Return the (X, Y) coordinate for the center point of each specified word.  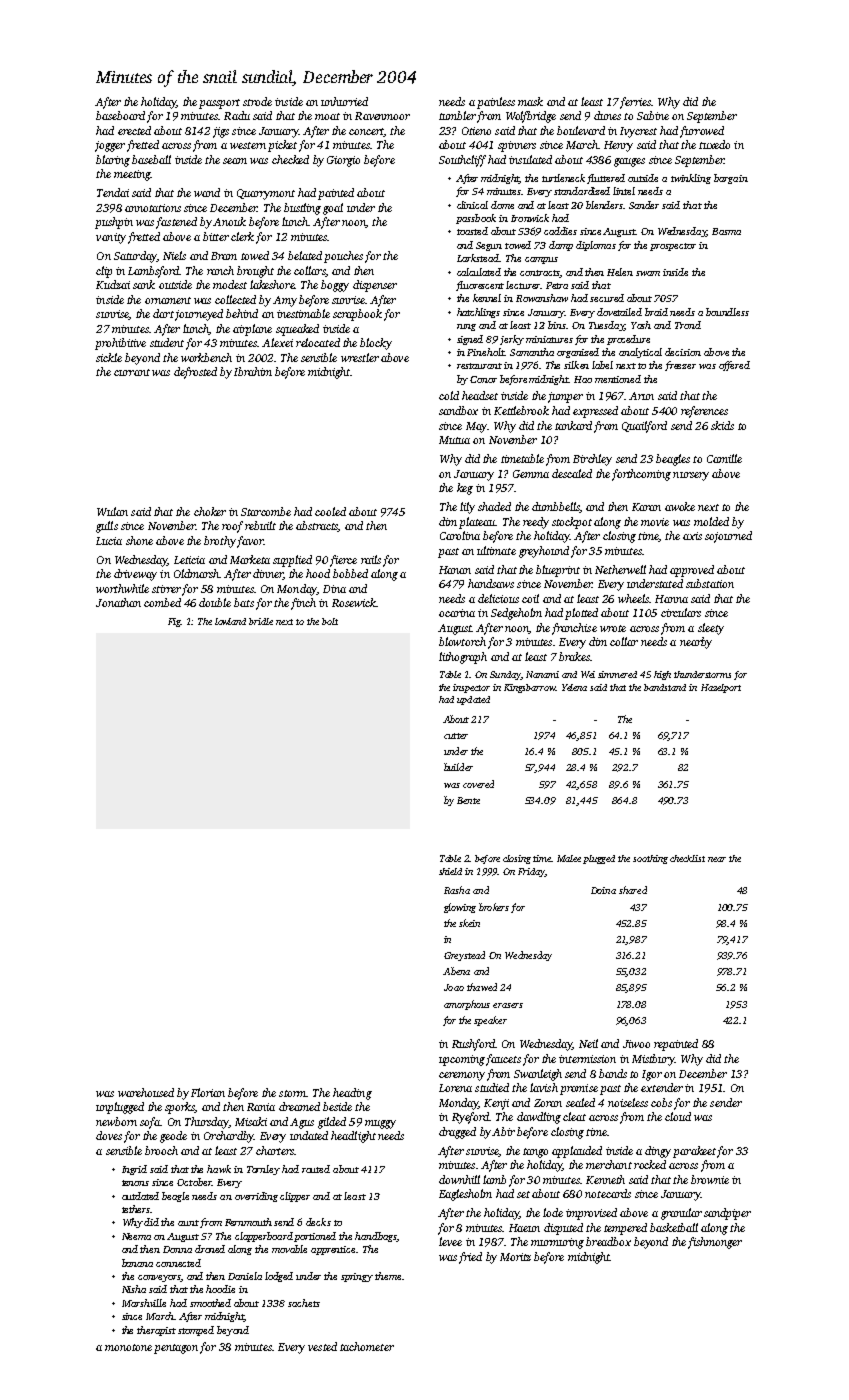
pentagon (176, 1349)
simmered (617, 674)
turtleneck (563, 178)
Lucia (109, 541)
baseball (151, 159)
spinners (517, 146)
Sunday (505, 675)
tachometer (367, 1346)
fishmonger (715, 1243)
